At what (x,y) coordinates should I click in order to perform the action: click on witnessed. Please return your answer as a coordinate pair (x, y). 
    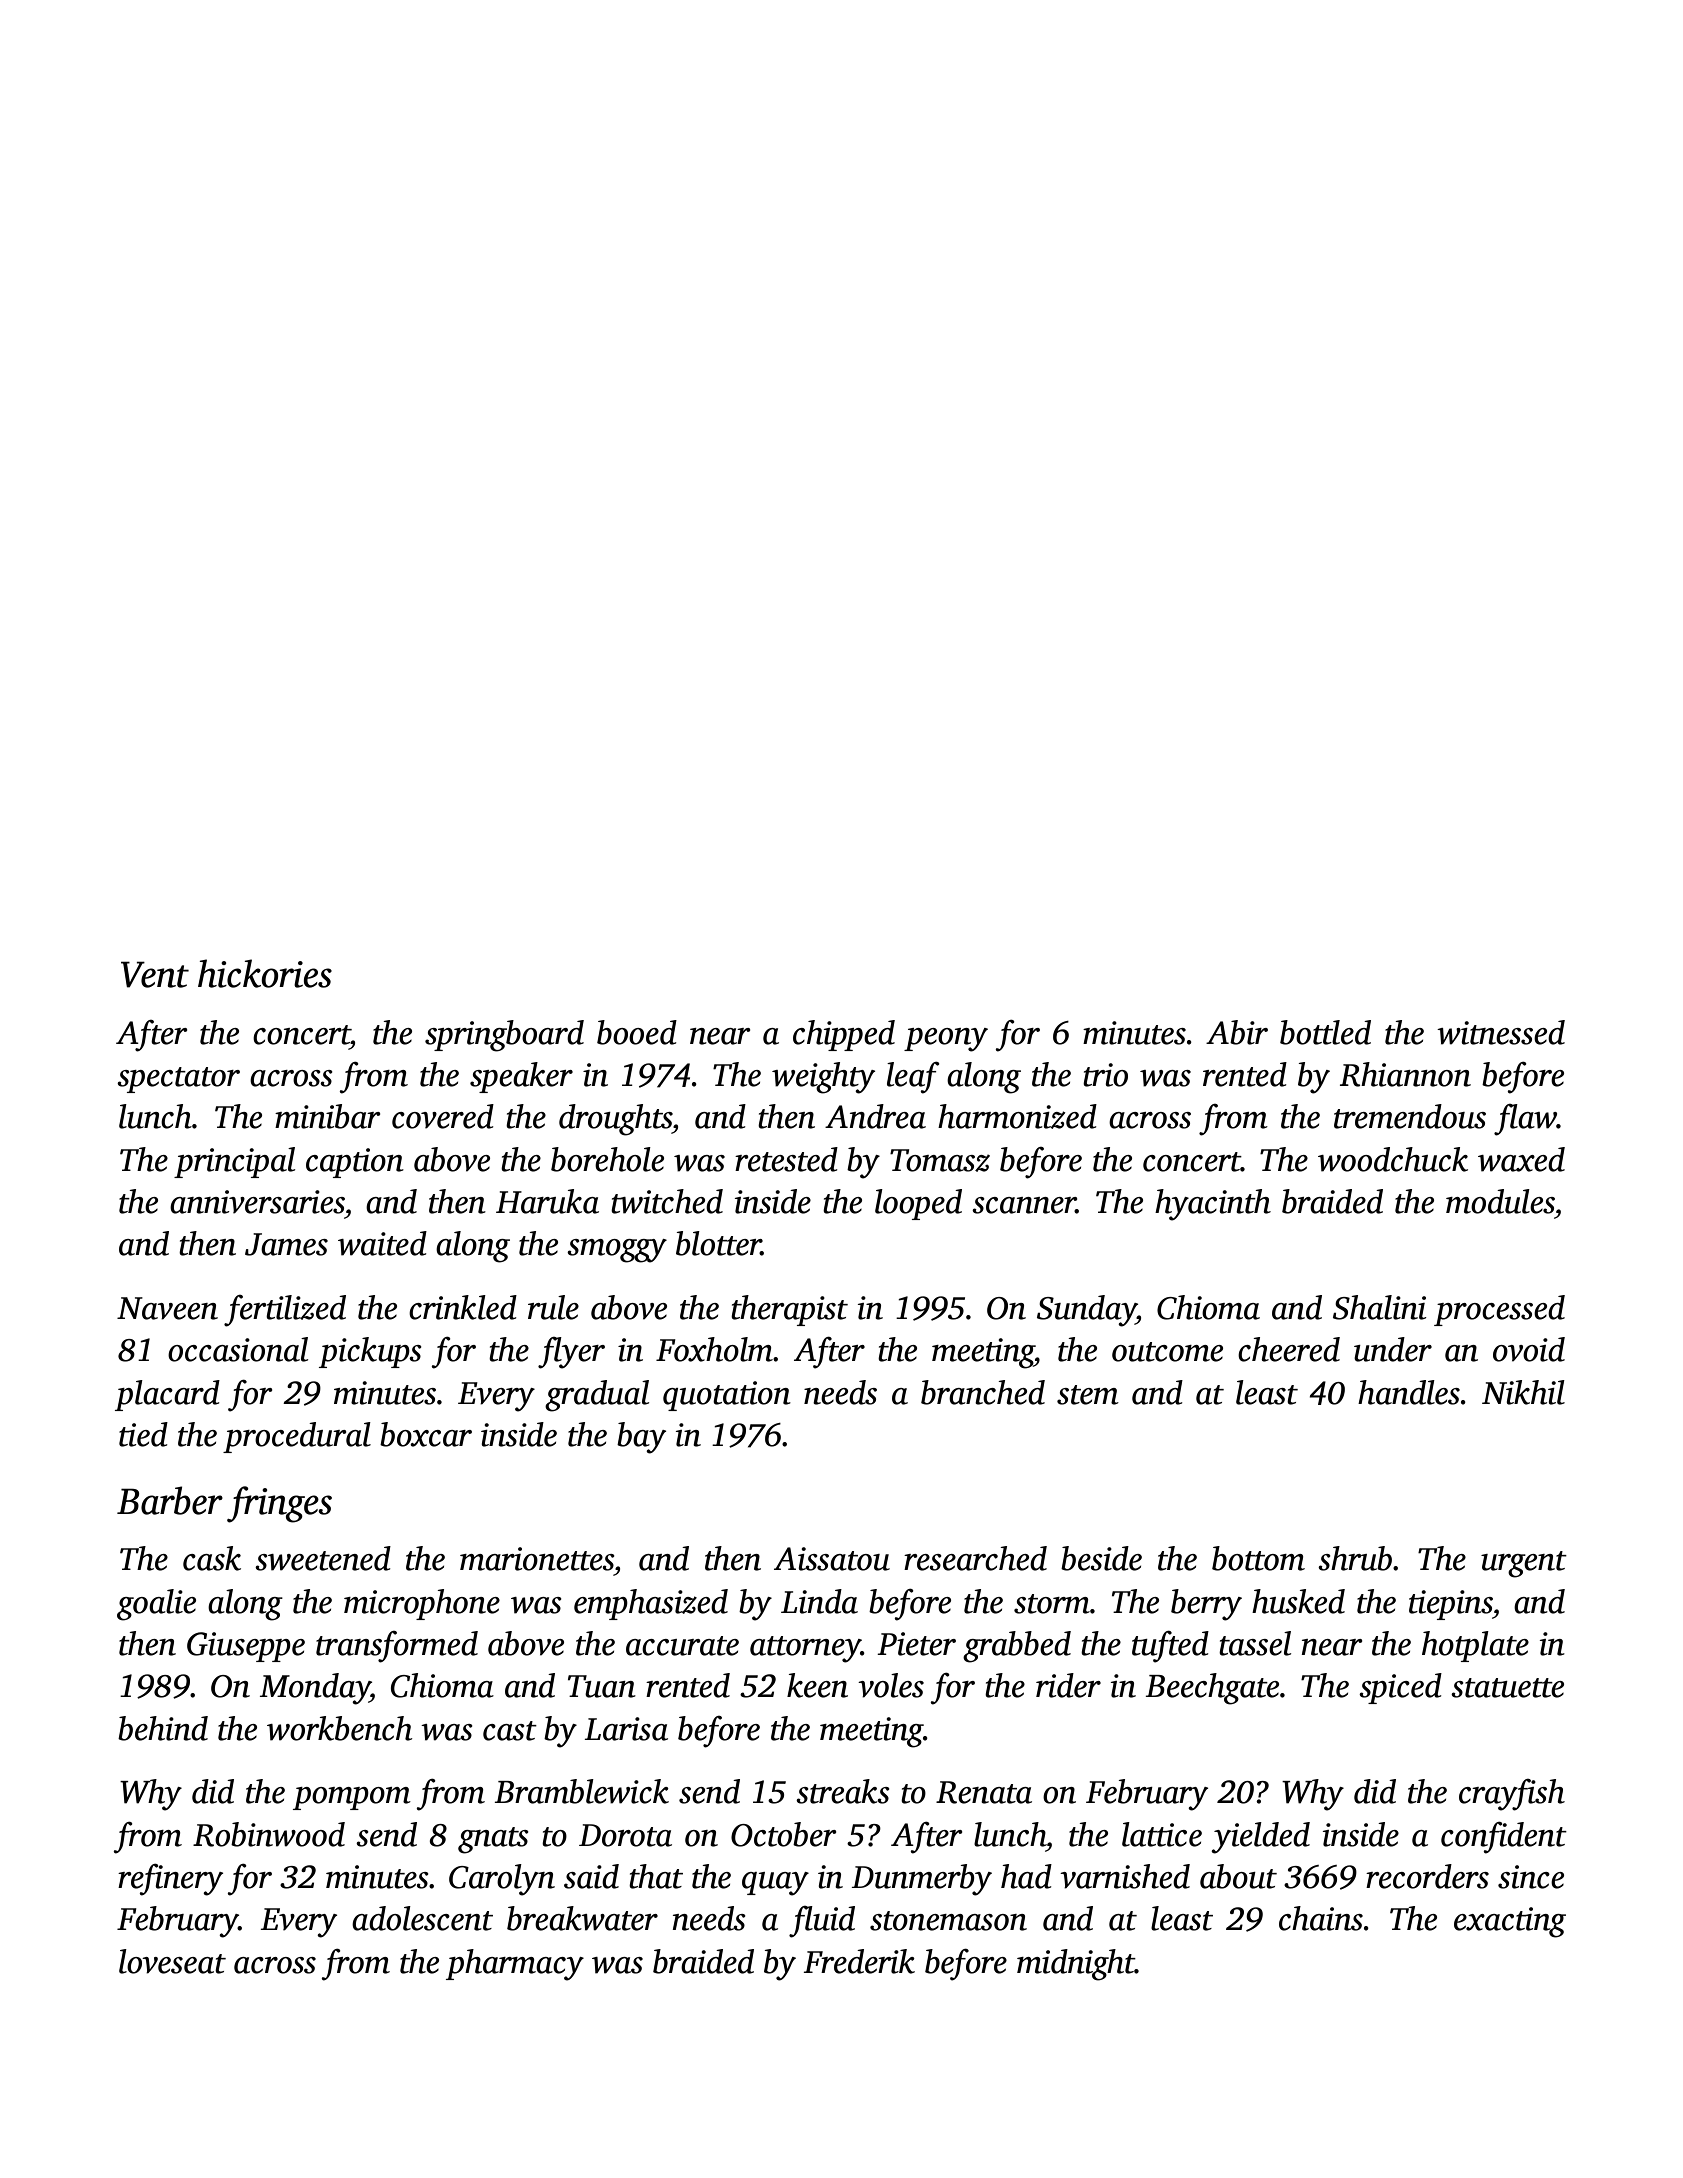
    Looking at the image, I should click on (1501, 1032).
